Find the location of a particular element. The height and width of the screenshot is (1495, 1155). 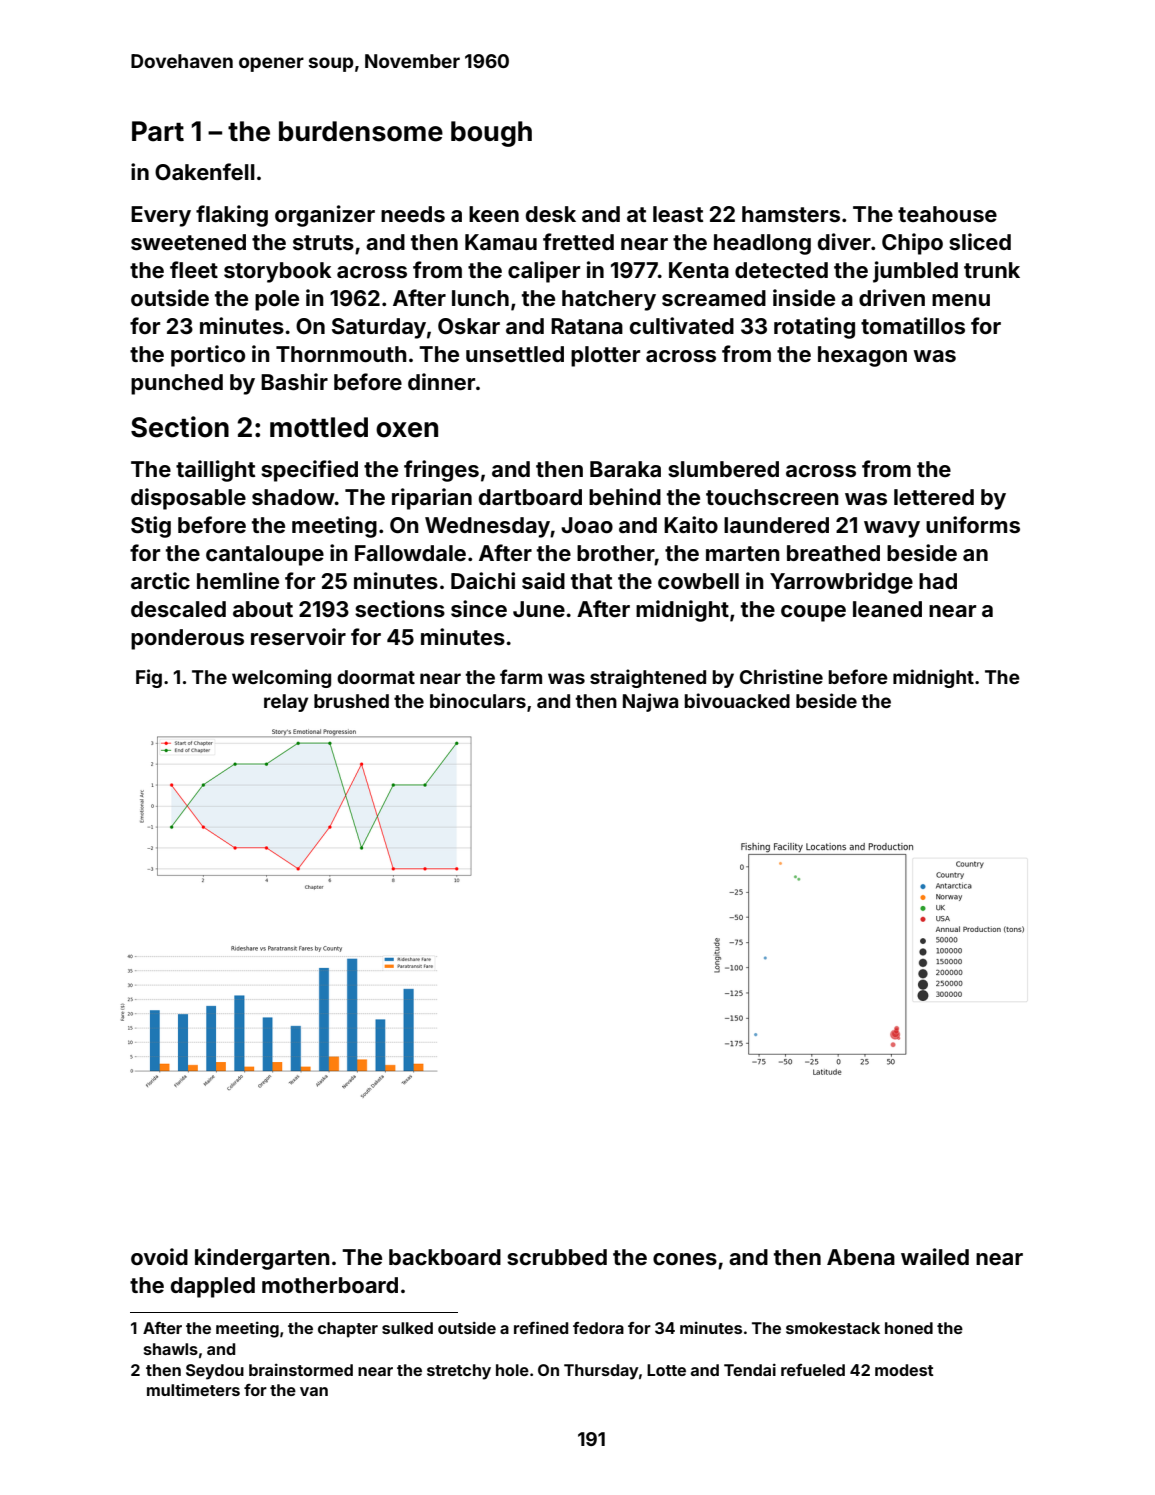

teahouse is located at coordinates (947, 214).
